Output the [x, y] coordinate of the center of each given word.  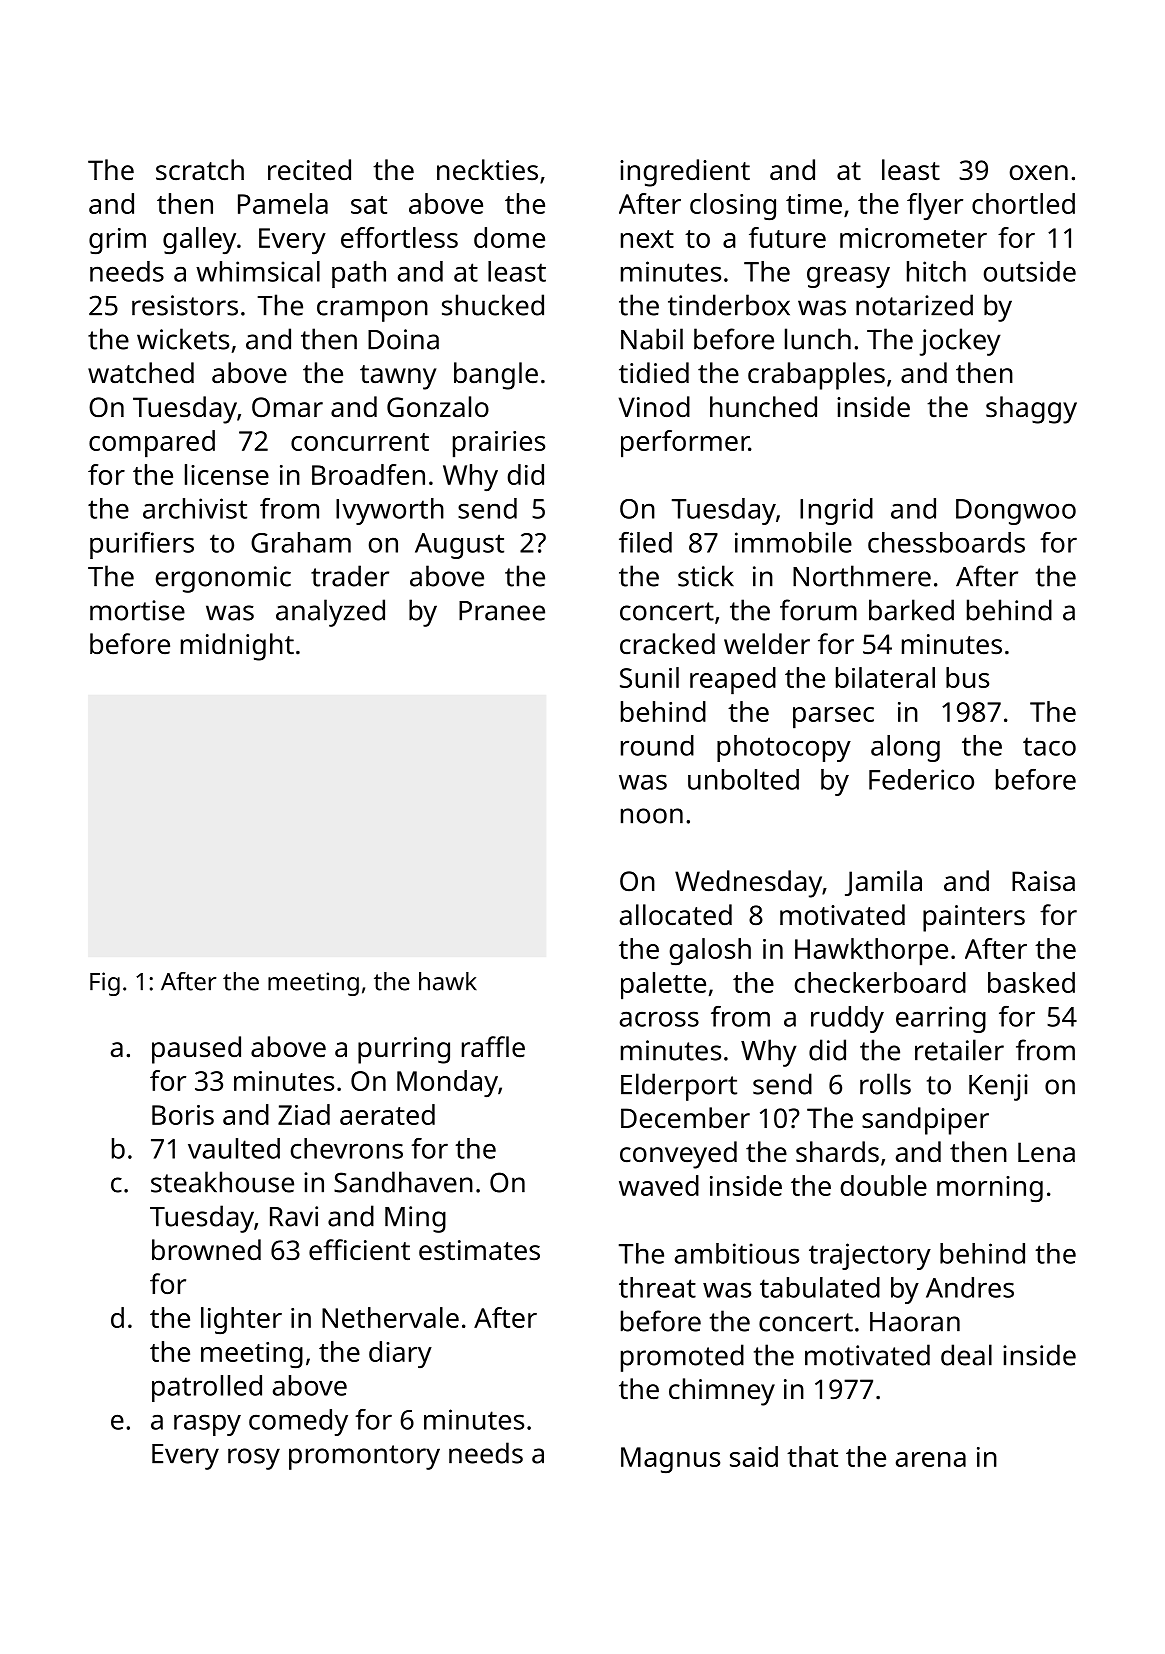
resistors [185, 305]
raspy [207, 1425]
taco [1049, 746]
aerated [387, 1114]
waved [659, 1185]
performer [685, 444]
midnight [237, 647]
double [883, 1185]
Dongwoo [1016, 512]
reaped [733, 681]
